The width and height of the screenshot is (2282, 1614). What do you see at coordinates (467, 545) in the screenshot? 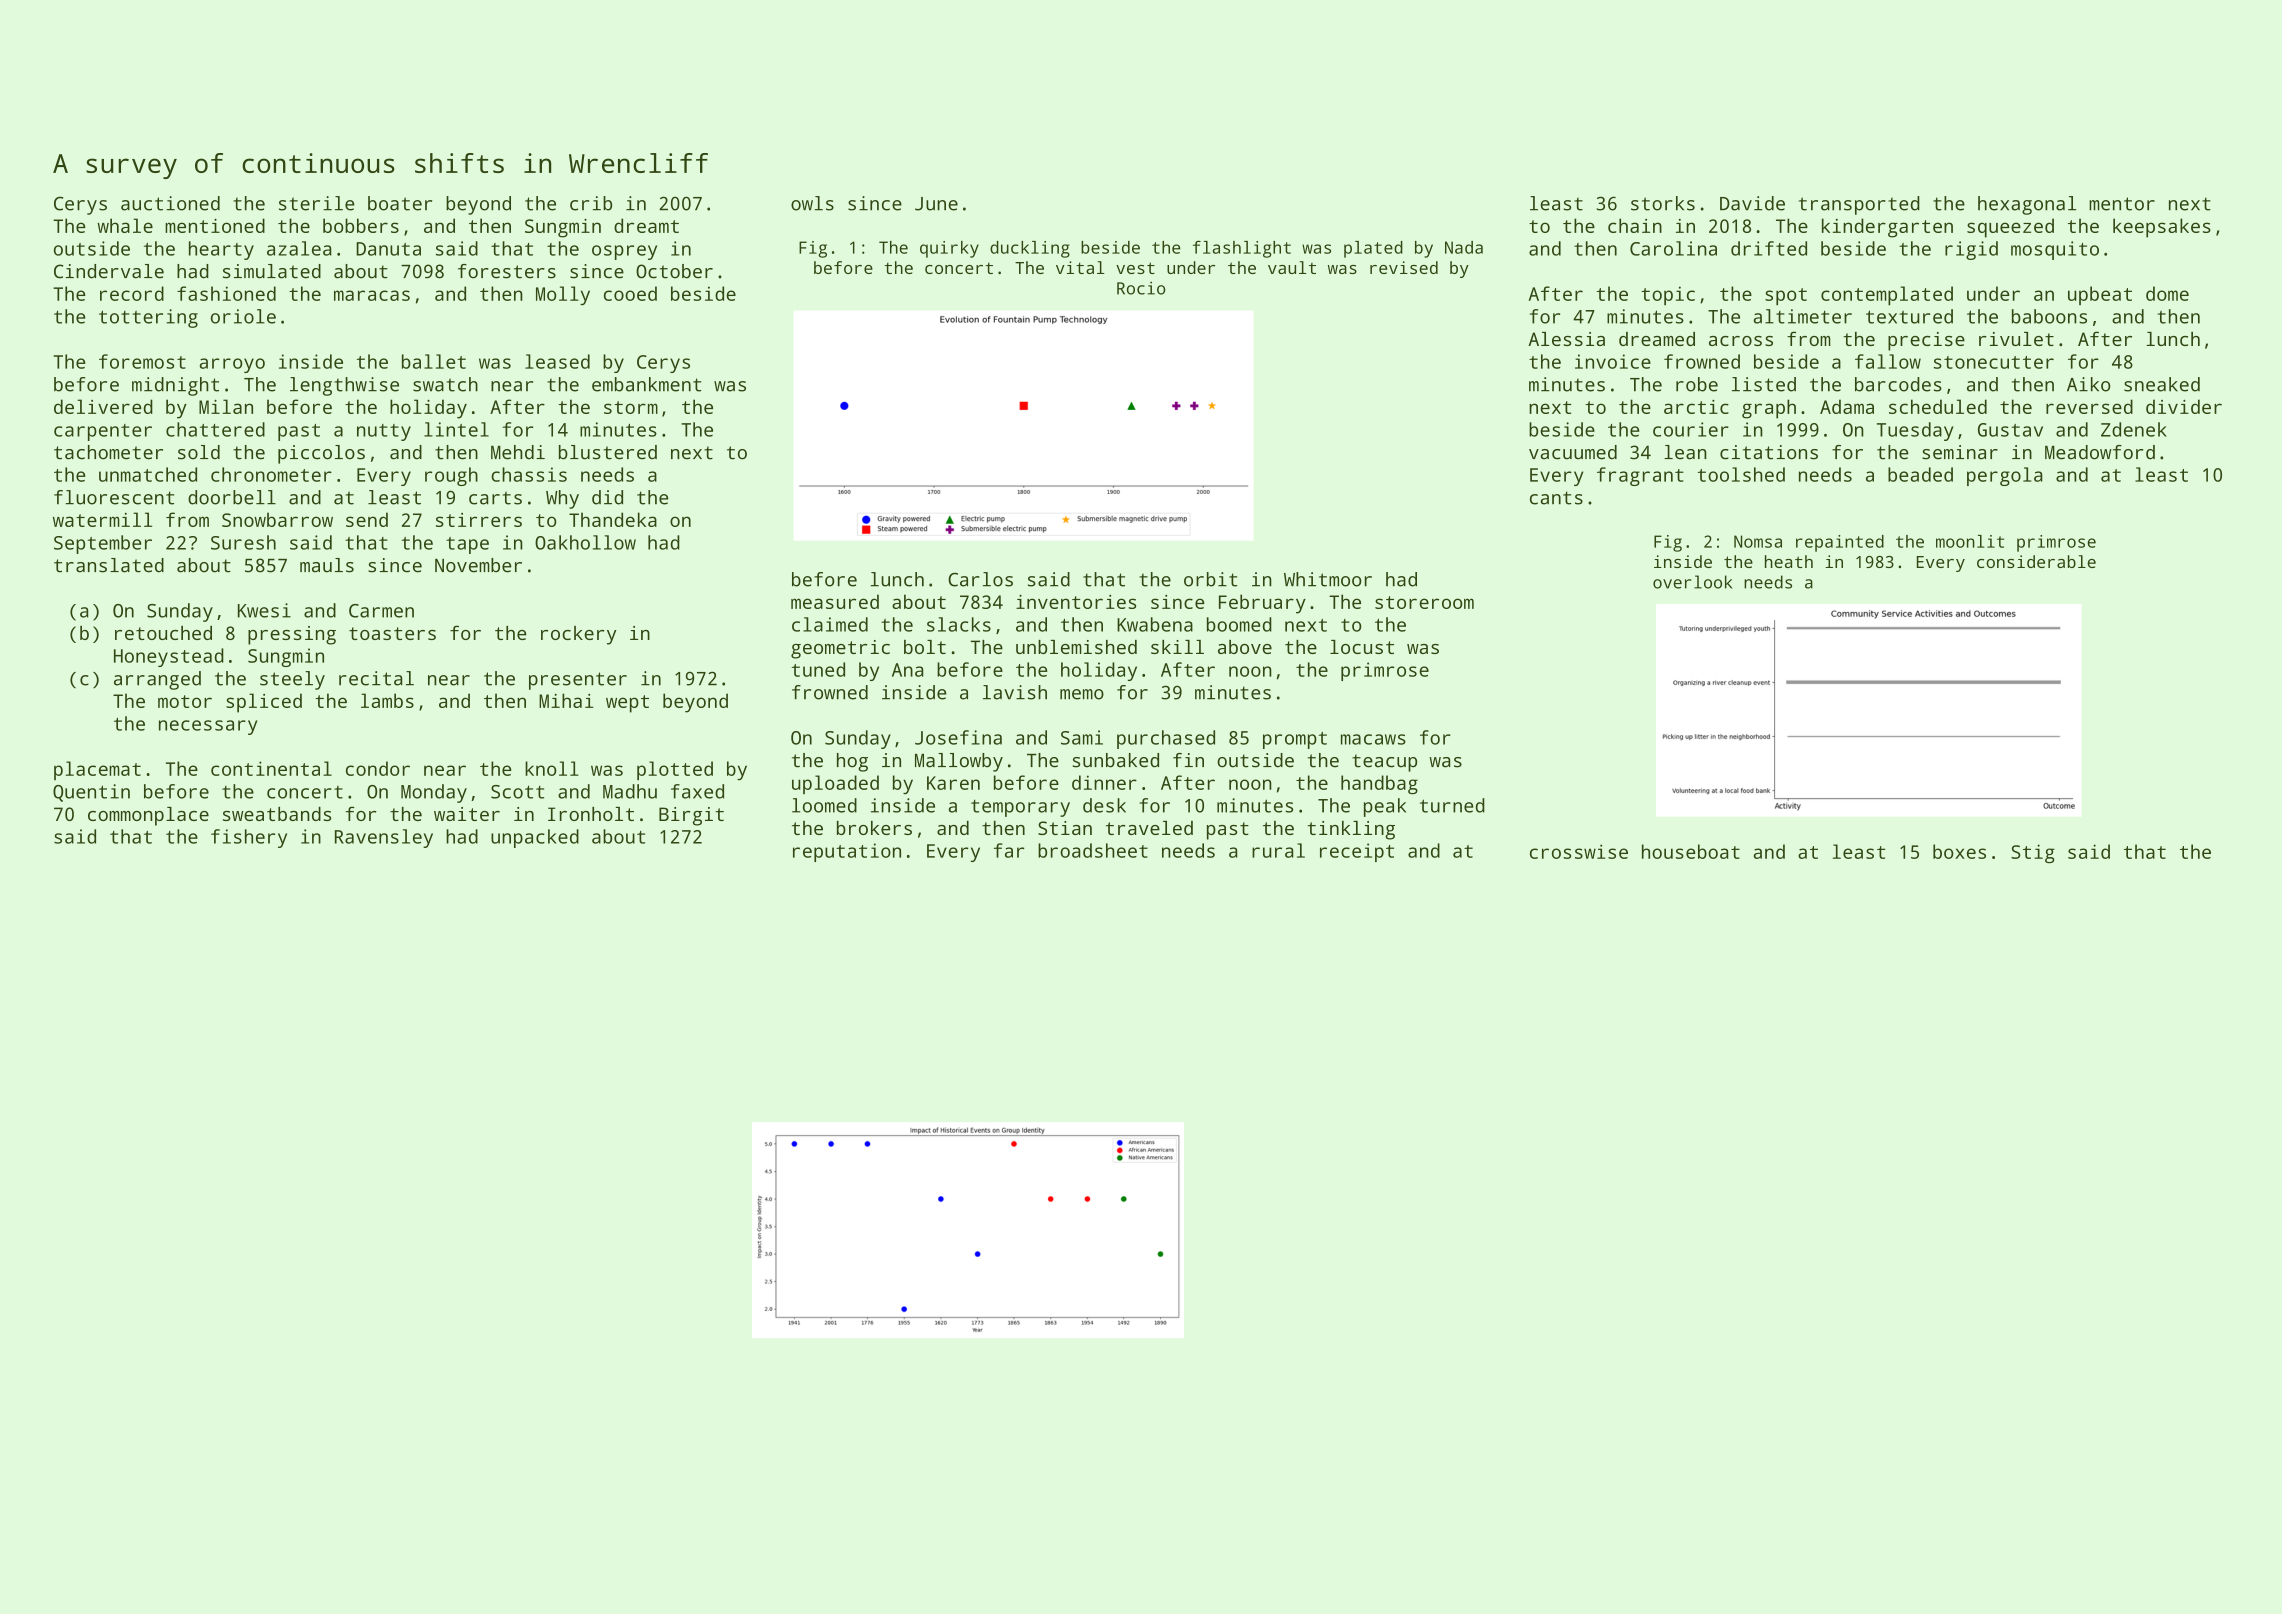
I see `tape` at bounding box center [467, 545].
